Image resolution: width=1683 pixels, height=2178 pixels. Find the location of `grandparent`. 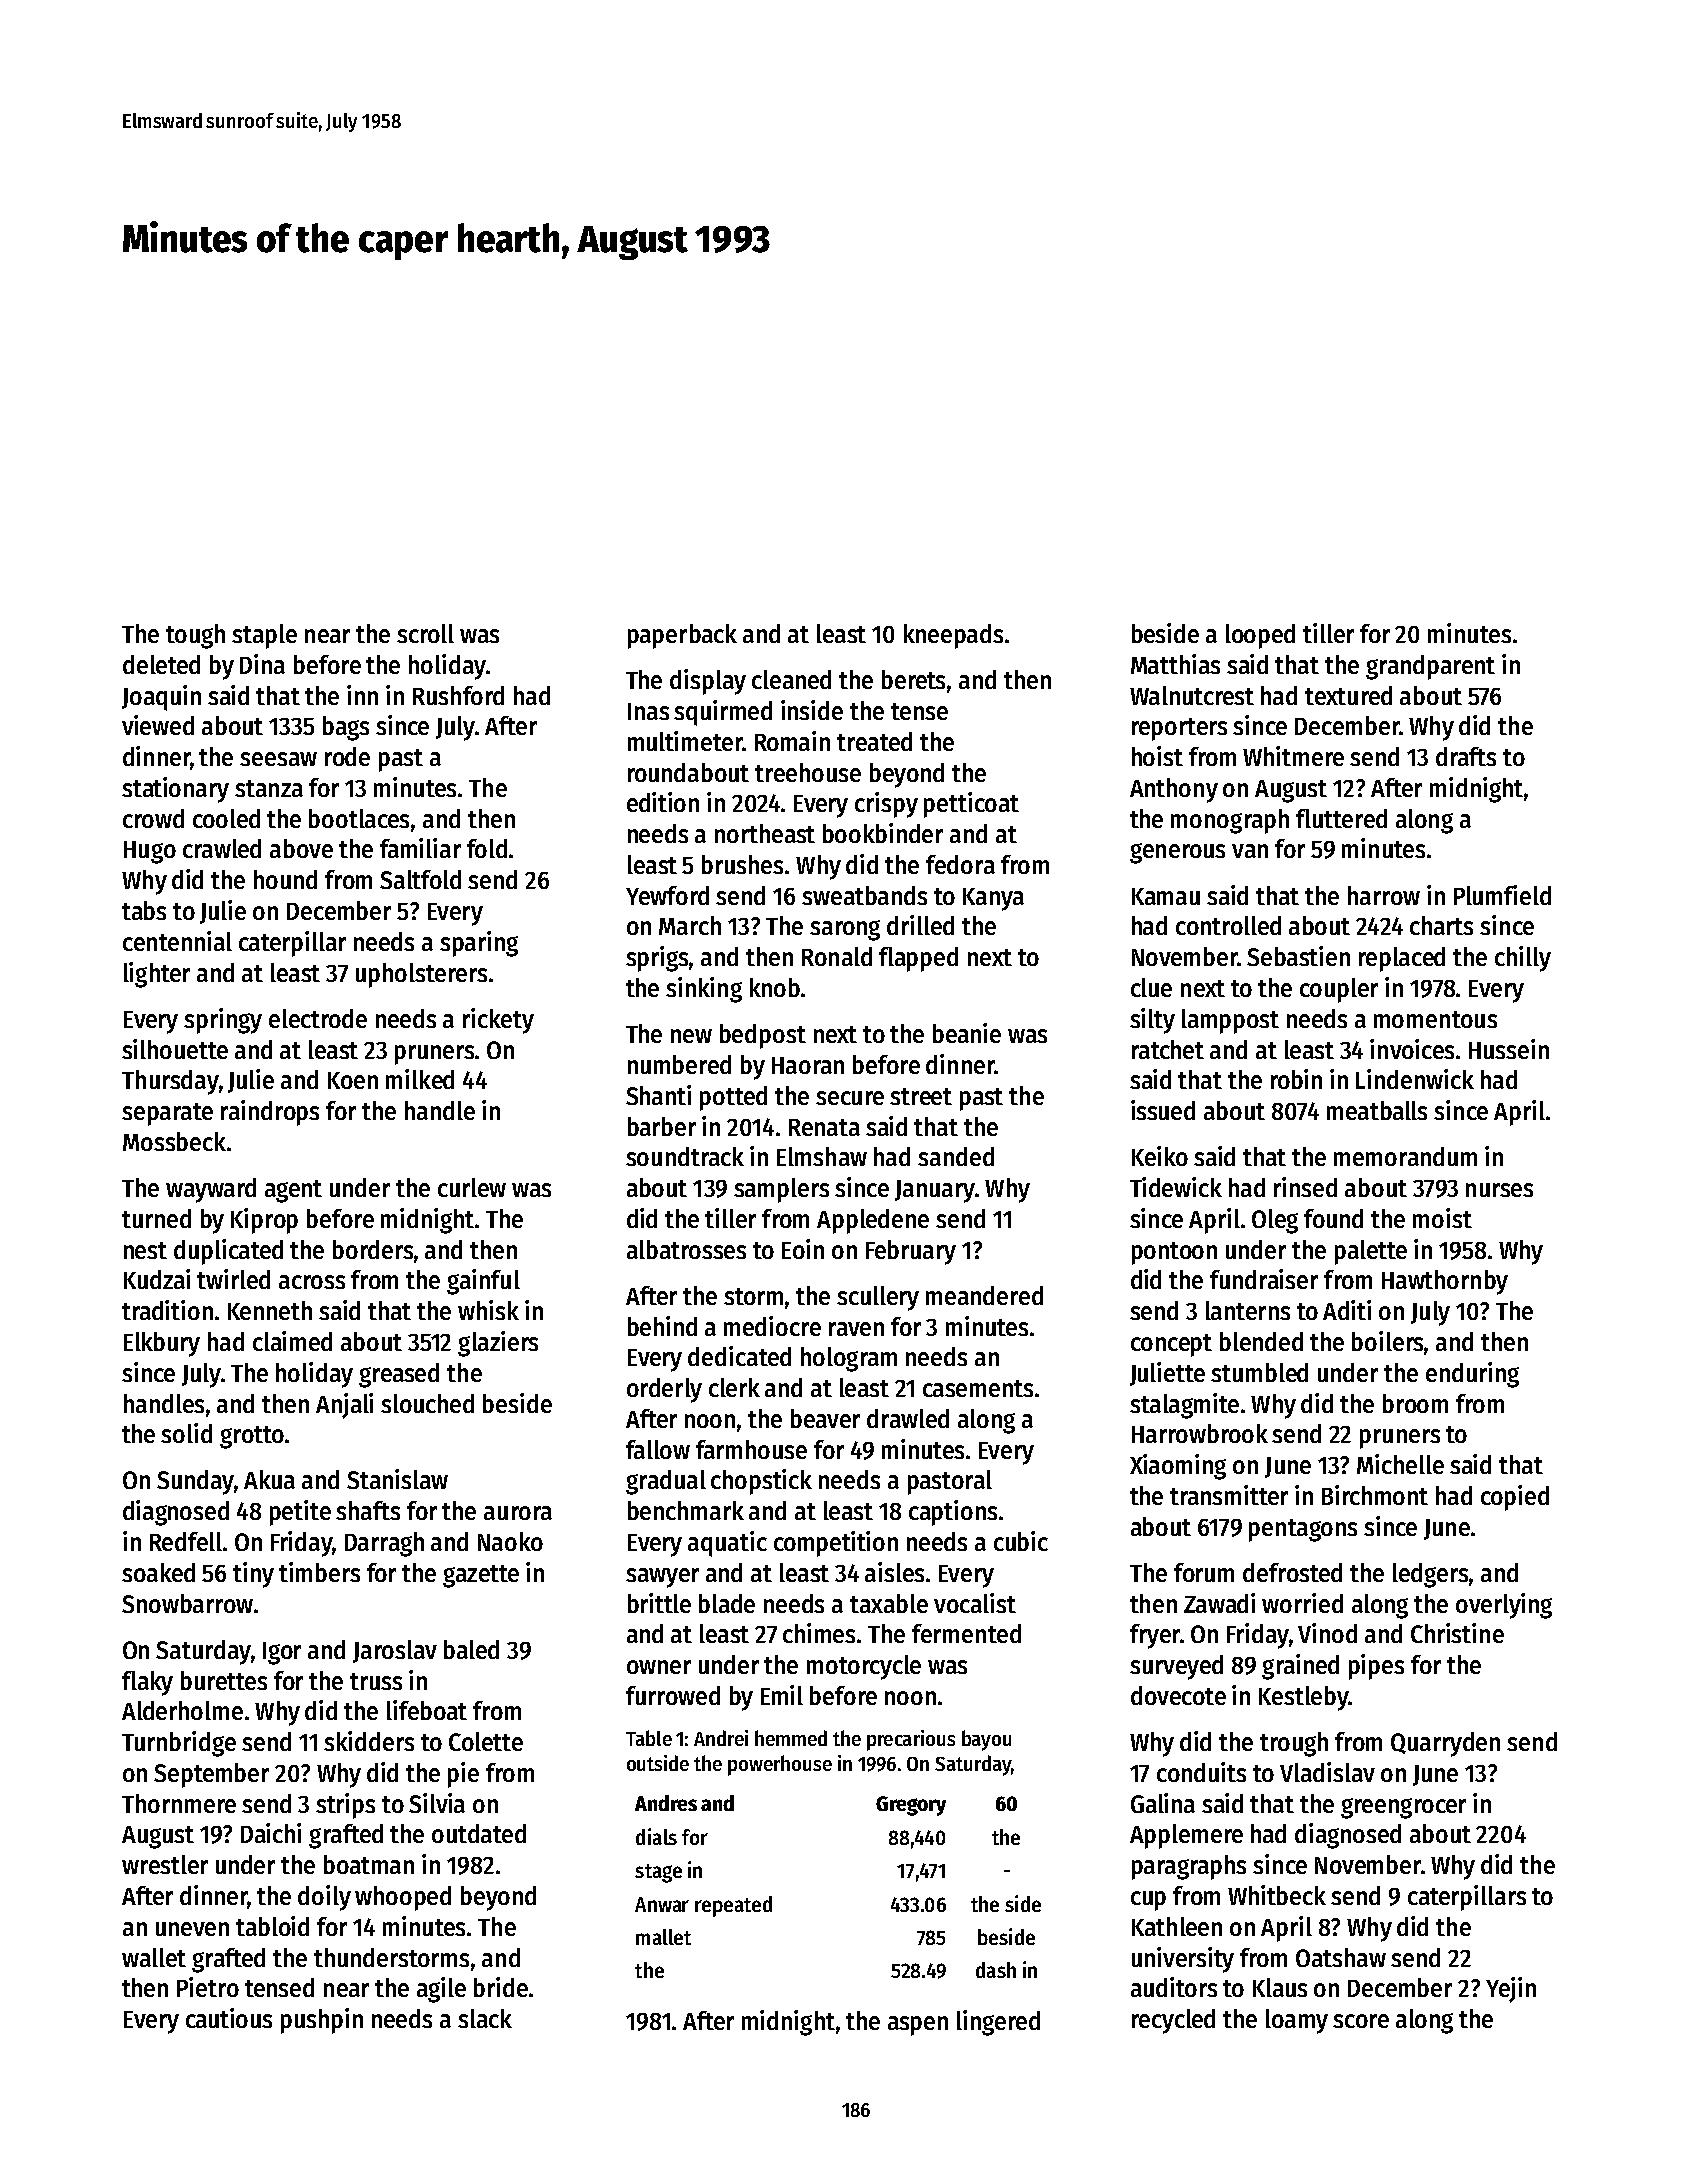

grandparent is located at coordinates (1430, 667).
